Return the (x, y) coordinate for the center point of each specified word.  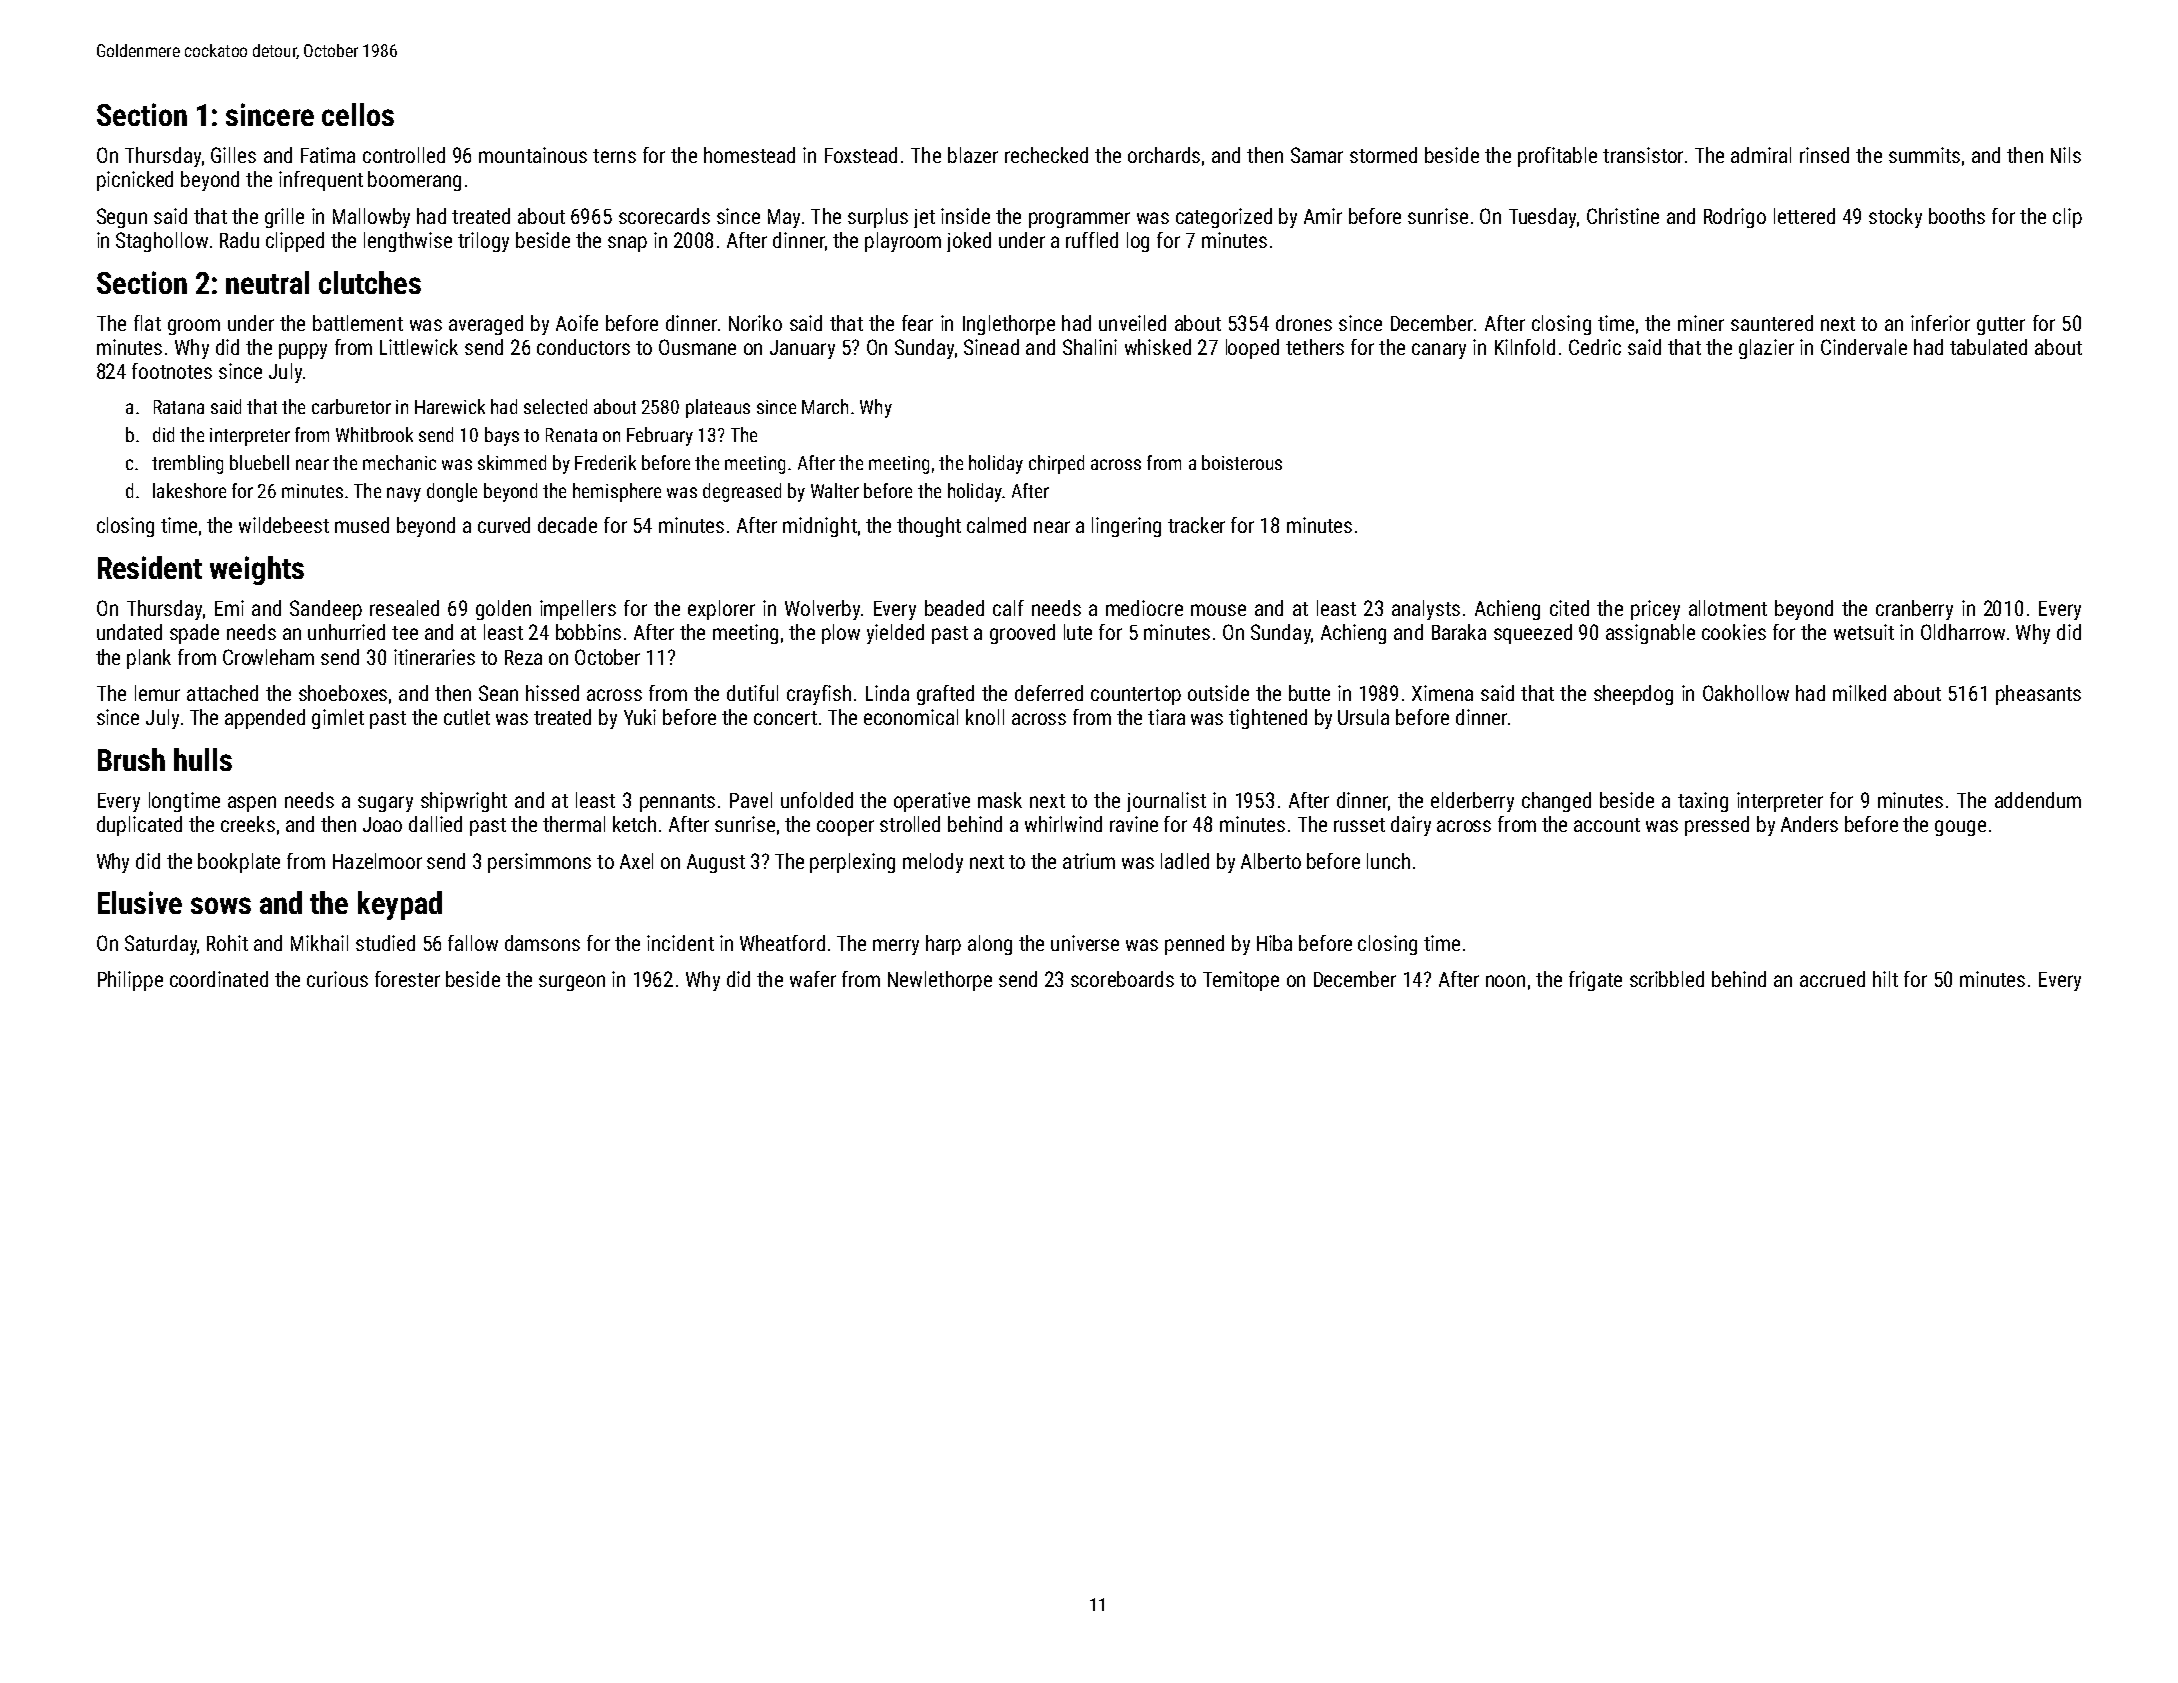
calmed (996, 525)
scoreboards (1122, 979)
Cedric (1595, 347)
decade (567, 525)
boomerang (414, 181)
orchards (1164, 155)
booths (1957, 216)
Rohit (227, 943)
